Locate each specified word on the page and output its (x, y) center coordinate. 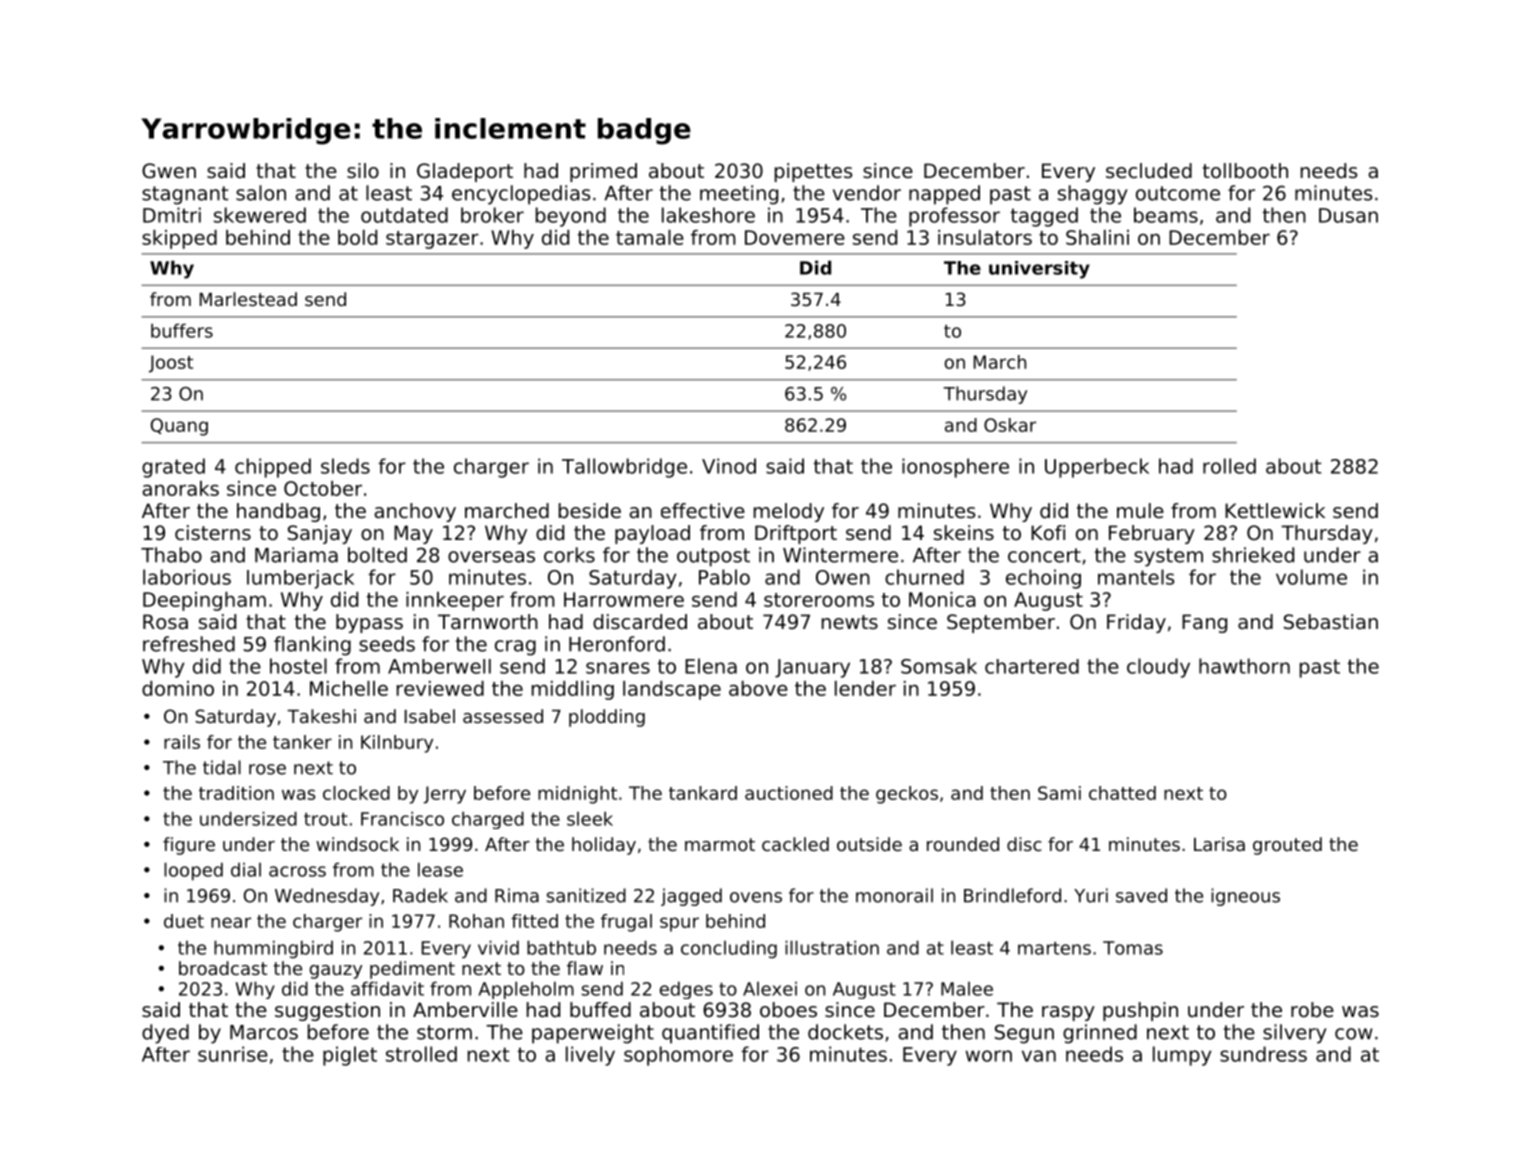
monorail (894, 895)
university (1039, 270)
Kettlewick (1275, 511)
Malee (967, 989)
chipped (273, 468)
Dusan (1348, 215)
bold (357, 237)
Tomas (1133, 948)
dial (246, 870)
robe (1312, 1010)
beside (590, 511)
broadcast (223, 968)
